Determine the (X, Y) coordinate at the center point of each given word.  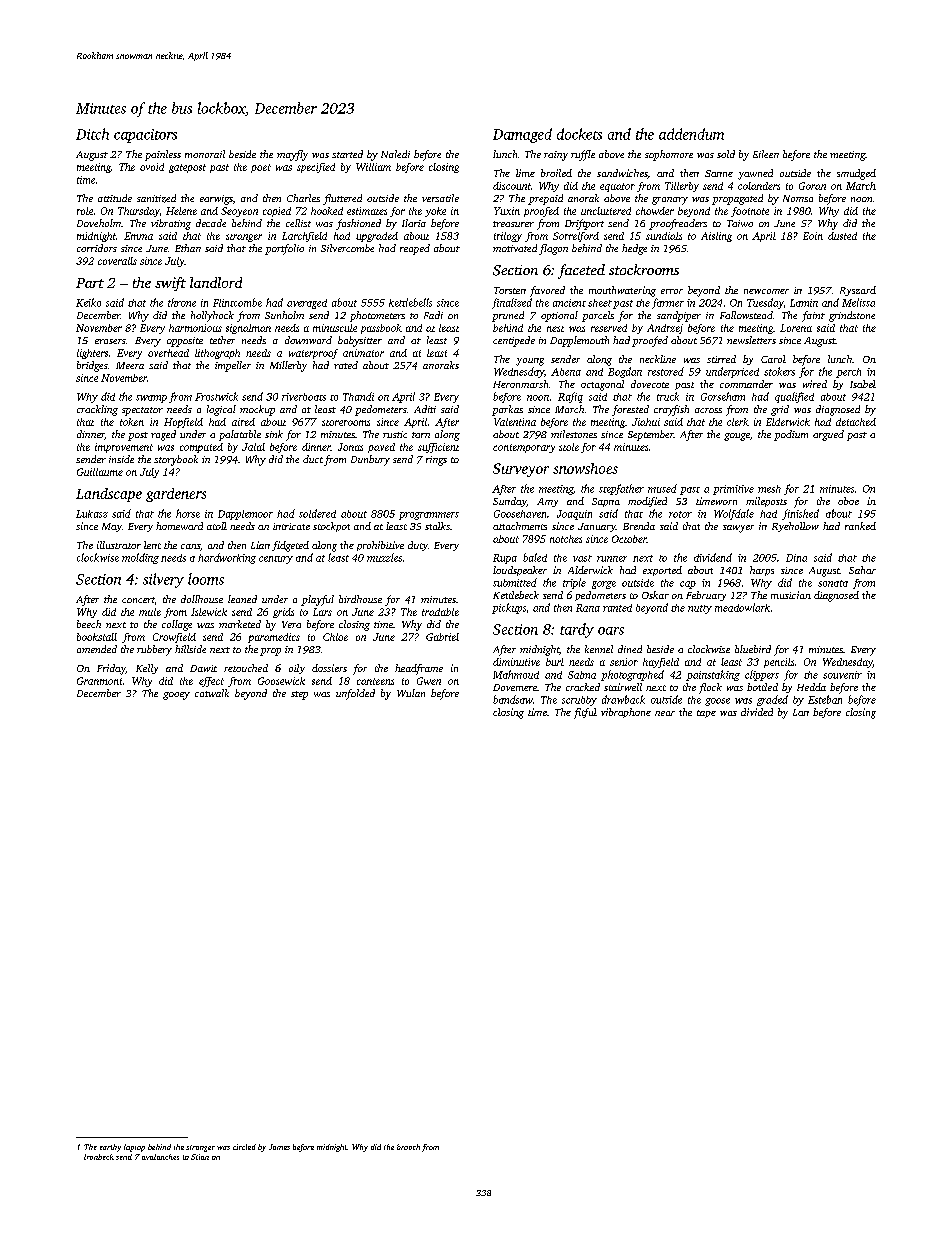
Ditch (92, 134)
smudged (856, 174)
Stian (200, 1157)
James (279, 1147)
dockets (579, 134)
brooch (408, 1147)
